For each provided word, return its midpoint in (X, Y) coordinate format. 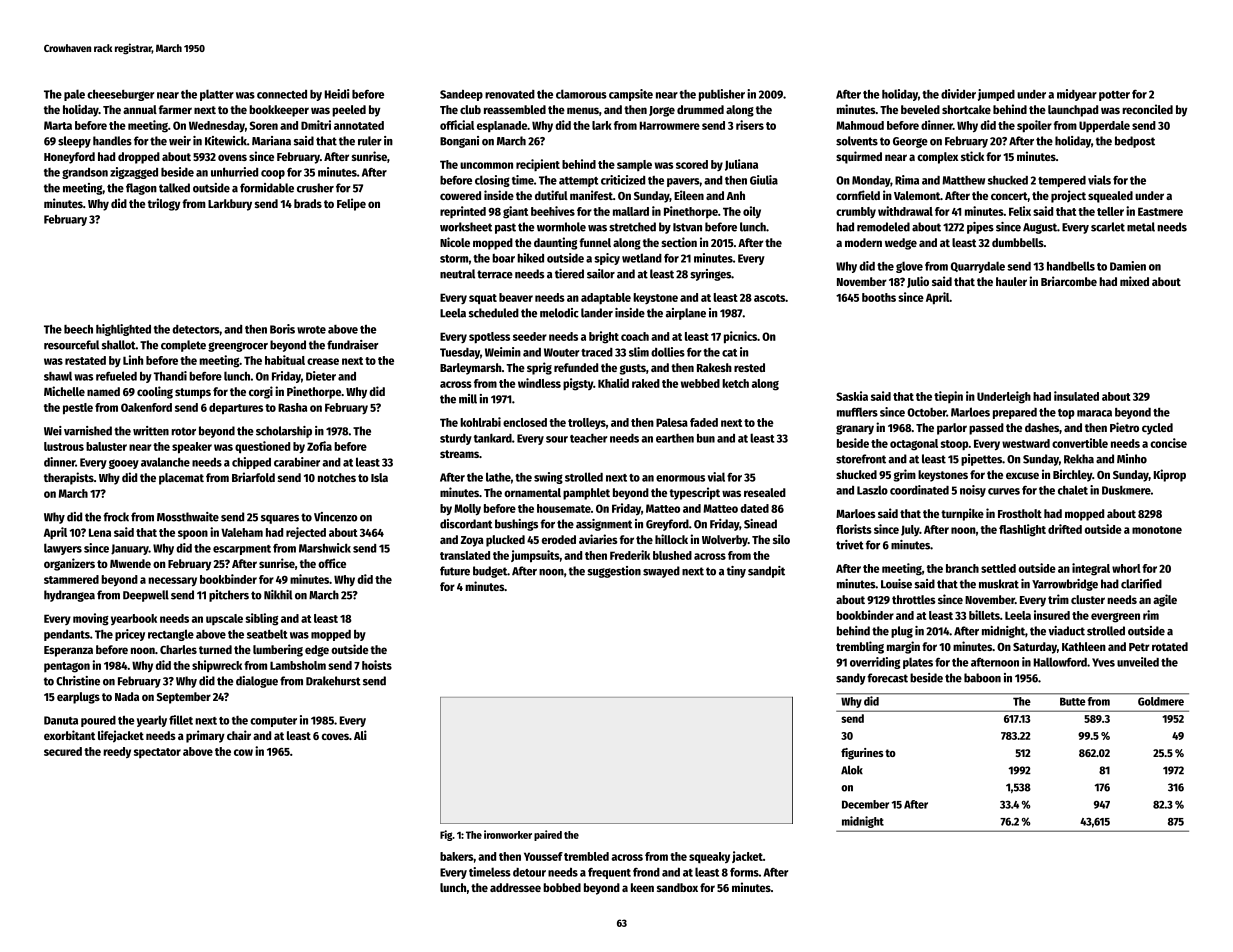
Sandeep (461, 95)
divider (958, 94)
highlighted (123, 330)
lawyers (63, 549)
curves (1004, 491)
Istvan (687, 227)
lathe (498, 477)
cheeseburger (120, 95)
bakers (457, 856)
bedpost (1135, 142)
